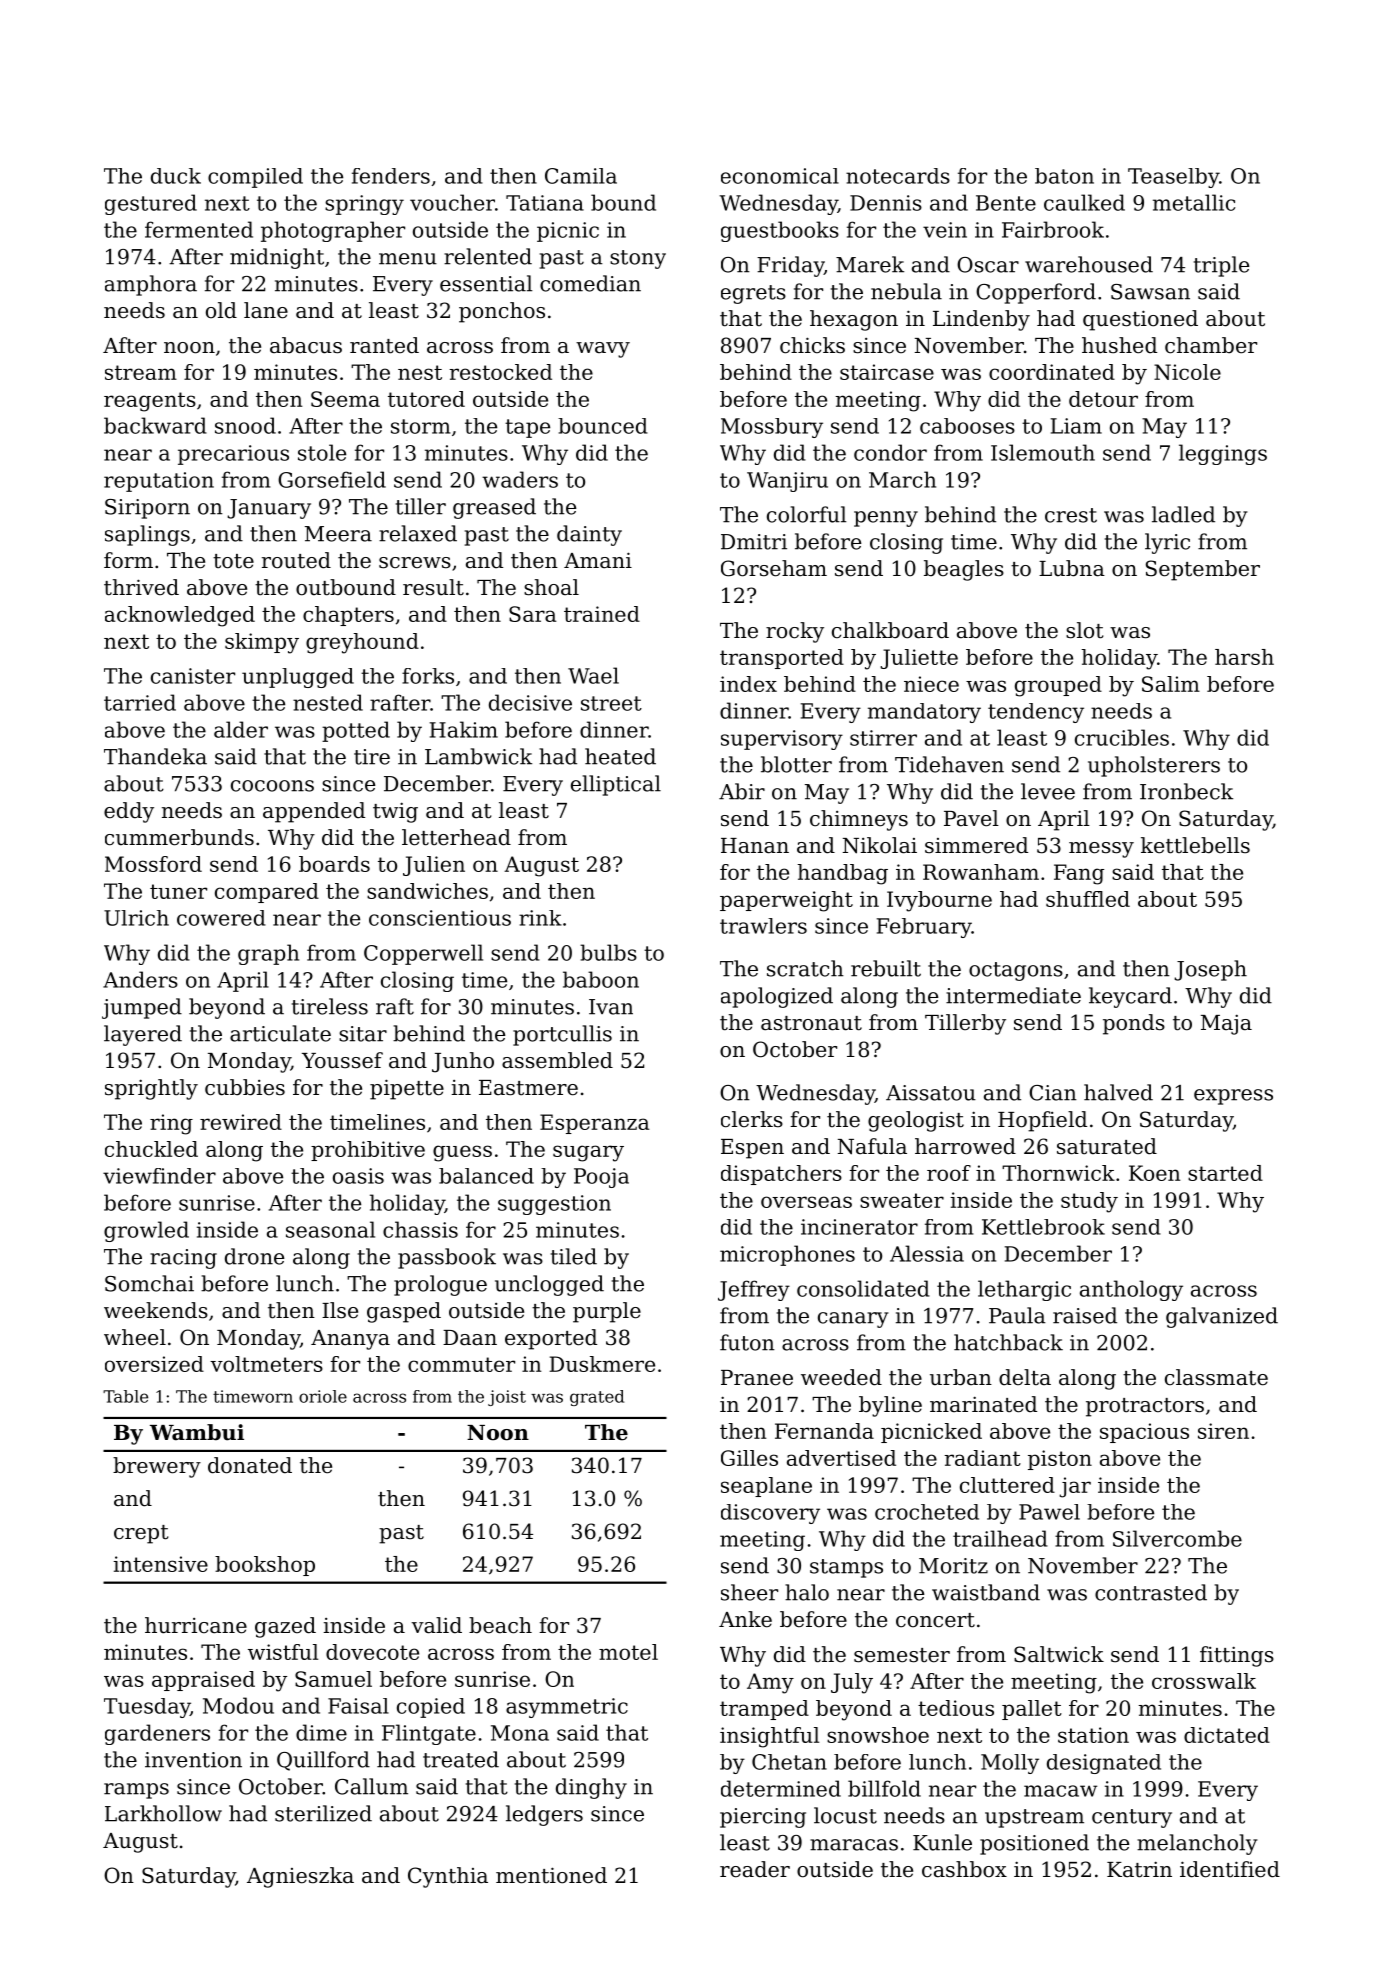  What do you see at coordinates (266, 1364) in the page?
I see `voltmeters` at bounding box center [266, 1364].
